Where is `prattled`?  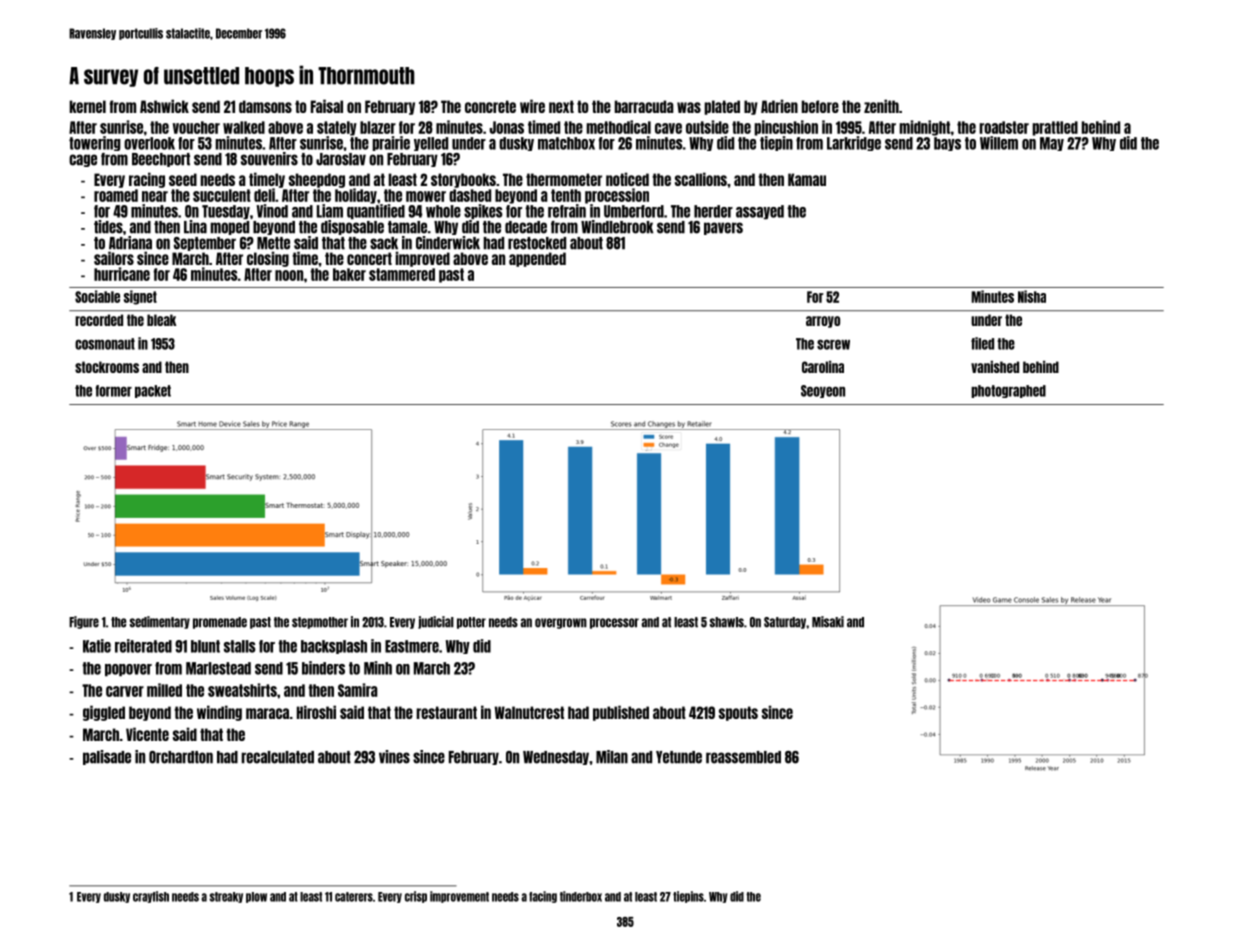
prattled is located at coordinates (1055, 128).
